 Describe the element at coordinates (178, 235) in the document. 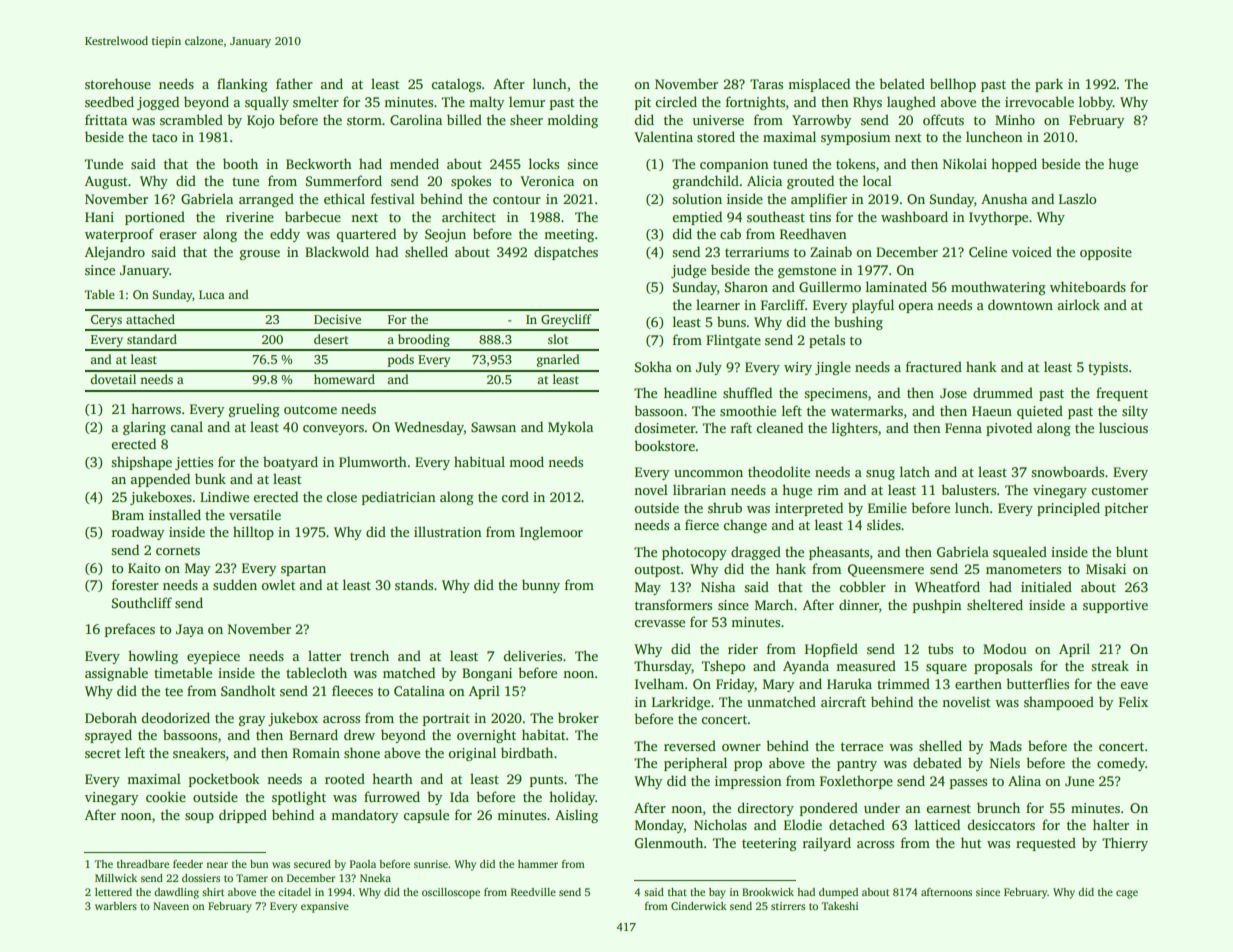

I see `eraser` at that location.
